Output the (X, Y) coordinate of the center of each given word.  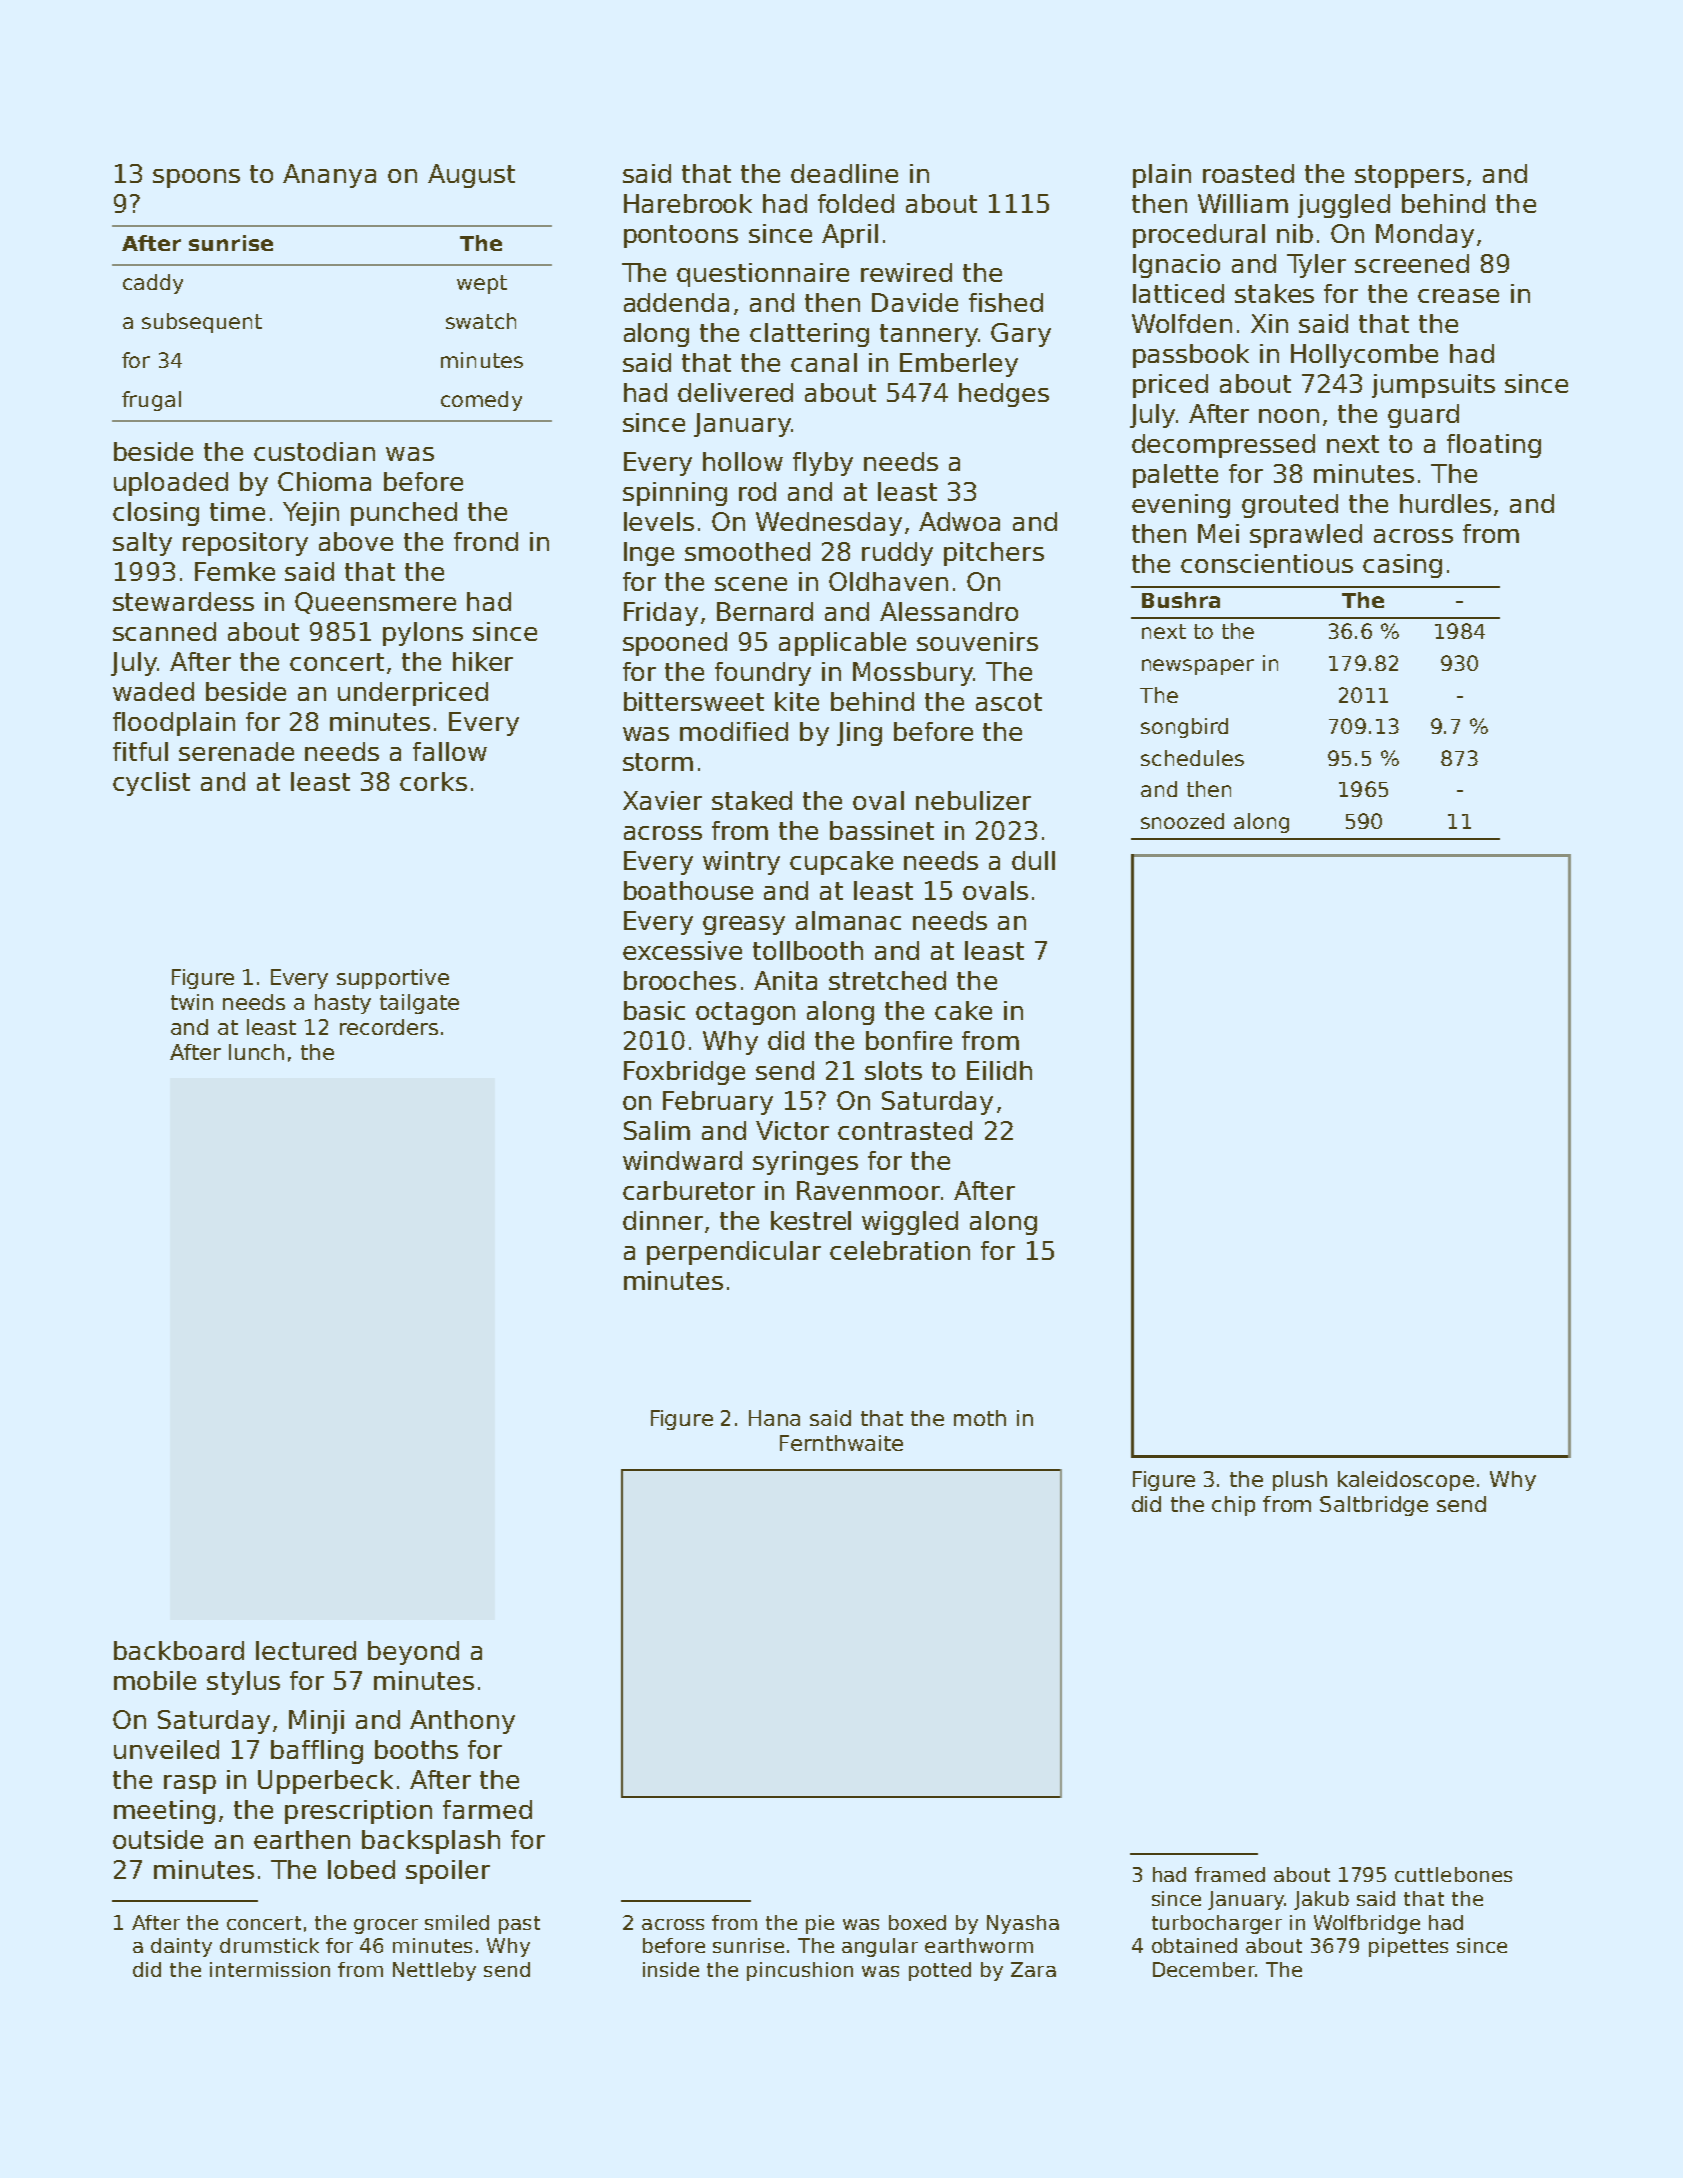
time (237, 511)
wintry (741, 863)
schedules (1192, 758)
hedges (1004, 395)
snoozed (1182, 821)
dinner (663, 1220)
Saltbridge (1374, 1506)
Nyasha (1023, 1924)
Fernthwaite (841, 1443)
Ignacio (1176, 266)
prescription (358, 1812)
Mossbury (913, 674)
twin (192, 1002)
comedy (481, 401)
